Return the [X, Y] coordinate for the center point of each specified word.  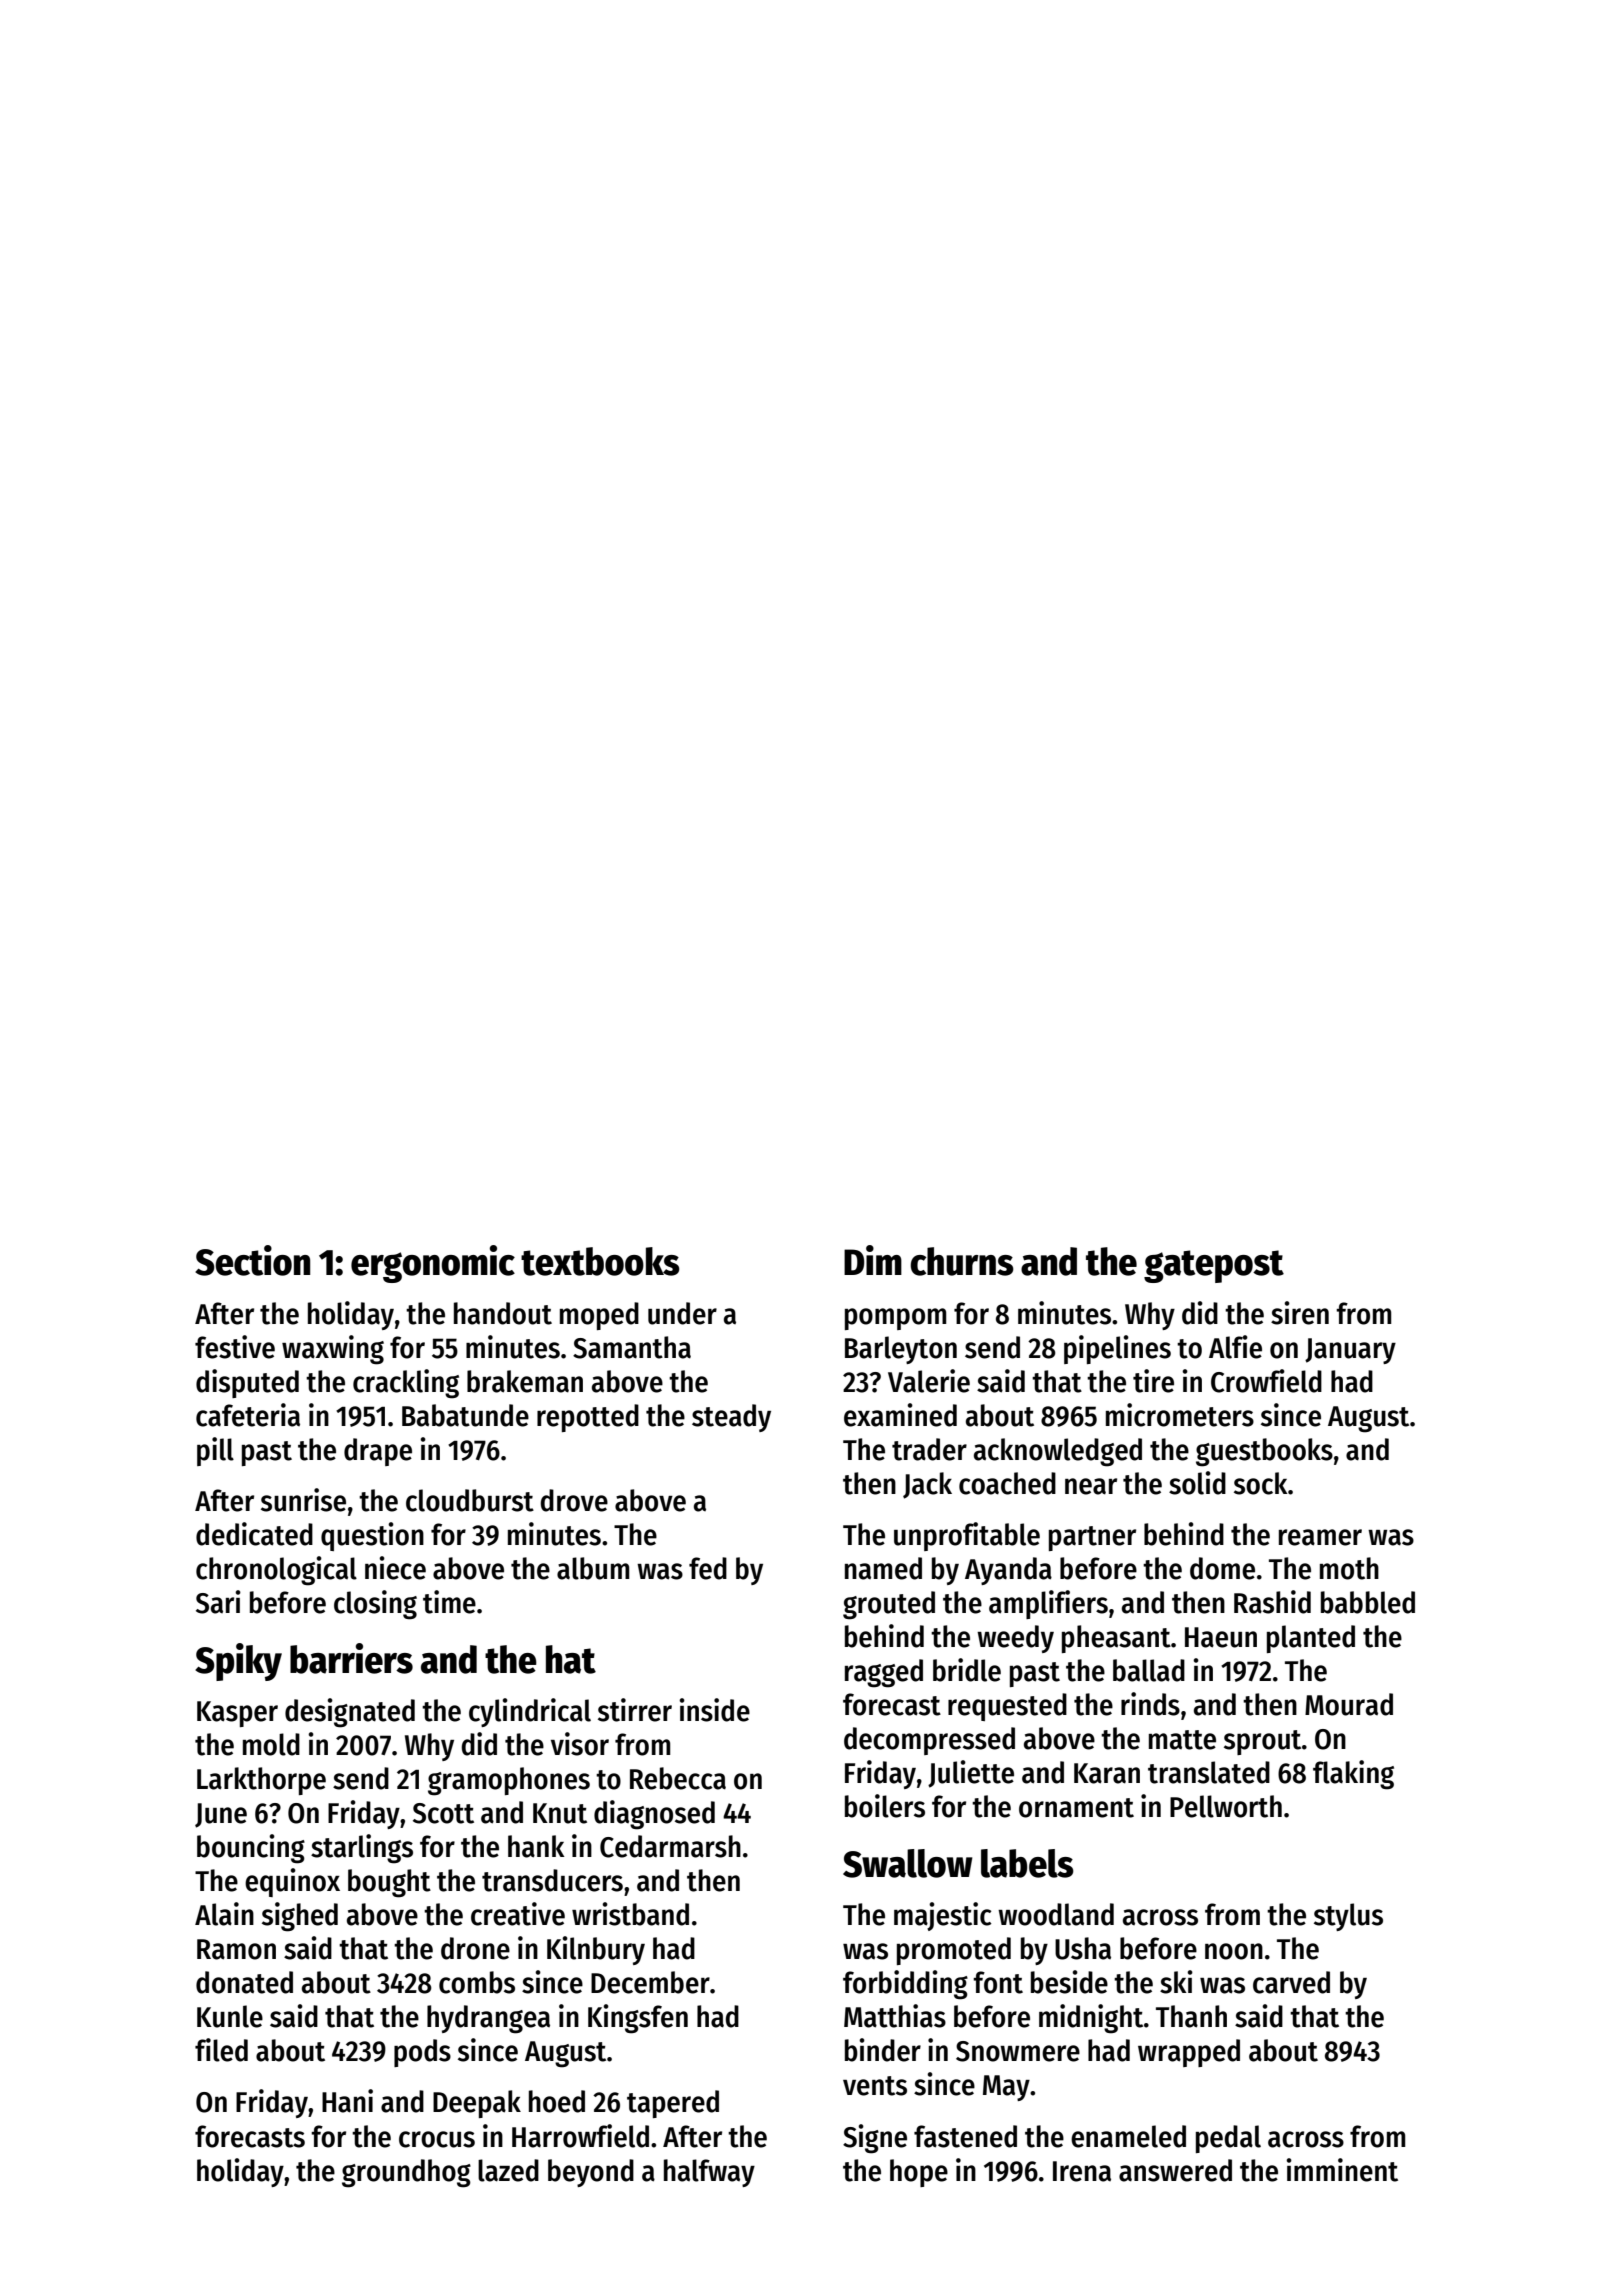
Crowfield [1266, 1381]
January [1350, 1351]
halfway [709, 2173]
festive [235, 1347]
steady [731, 1418]
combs [477, 1982]
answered [1175, 2170]
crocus [437, 2139]
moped [599, 1316]
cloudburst [470, 1500]
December [650, 1982]
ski [1176, 1982]
